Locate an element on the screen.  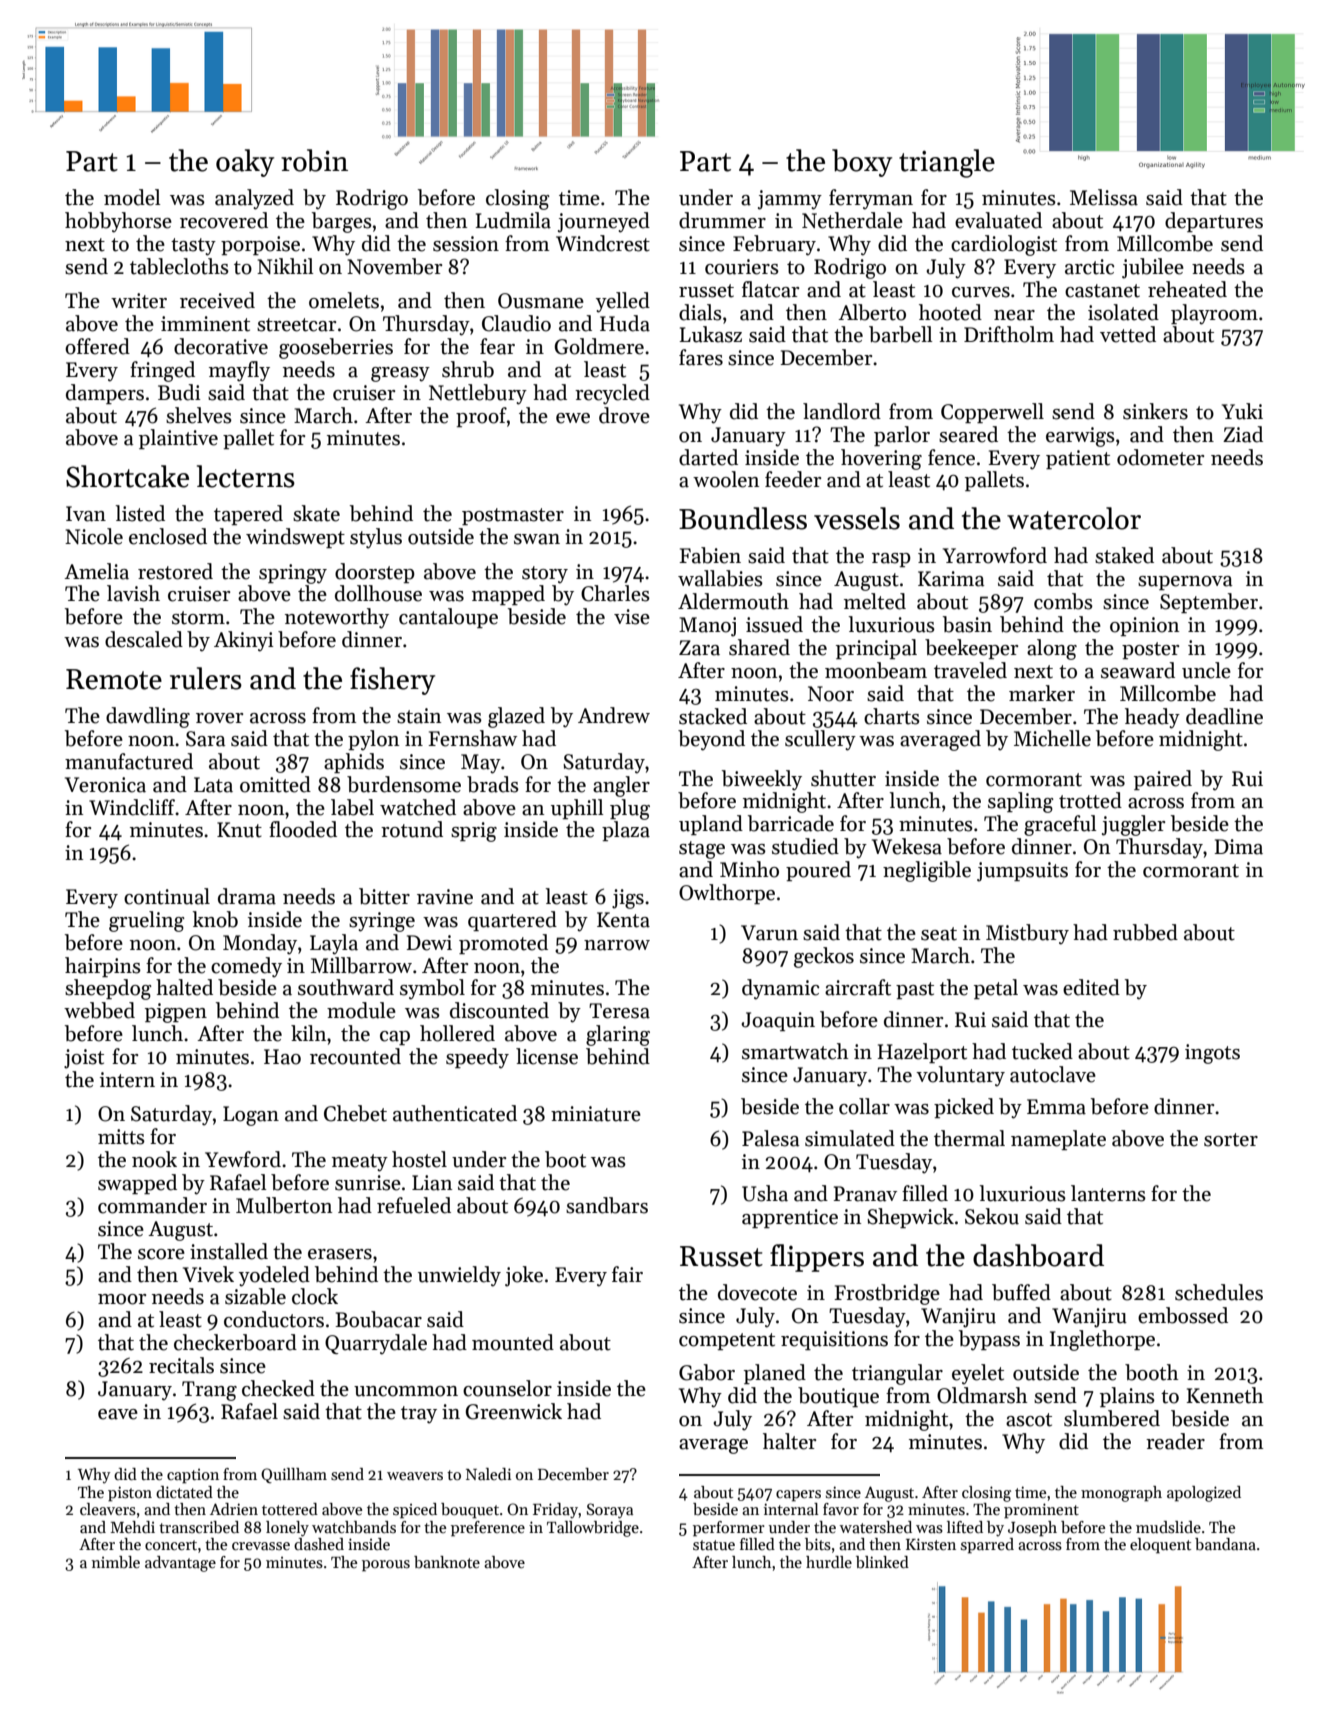
refueled is located at coordinates (414, 1205).
